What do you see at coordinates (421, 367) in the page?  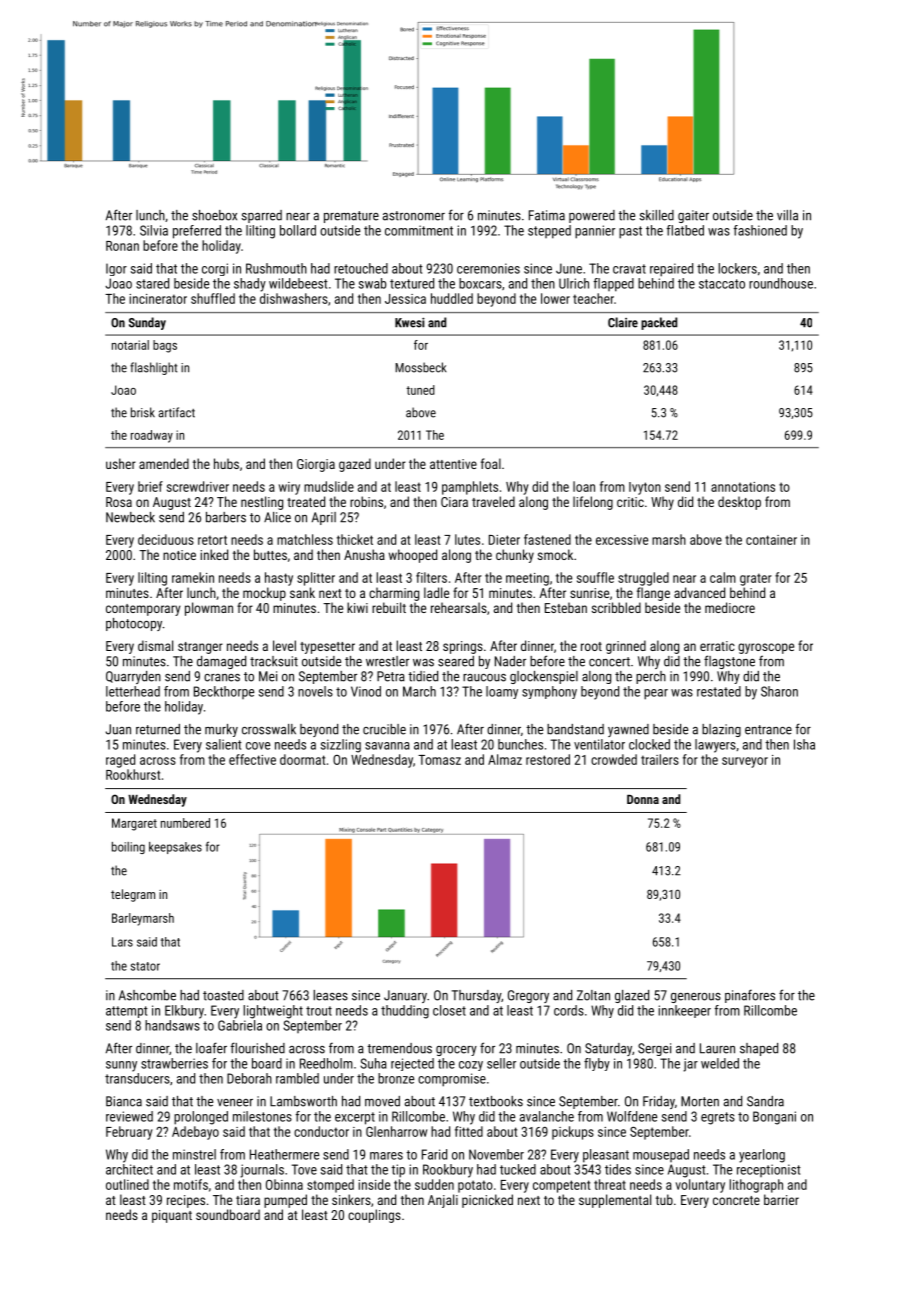 I see `Mossbeck` at bounding box center [421, 367].
